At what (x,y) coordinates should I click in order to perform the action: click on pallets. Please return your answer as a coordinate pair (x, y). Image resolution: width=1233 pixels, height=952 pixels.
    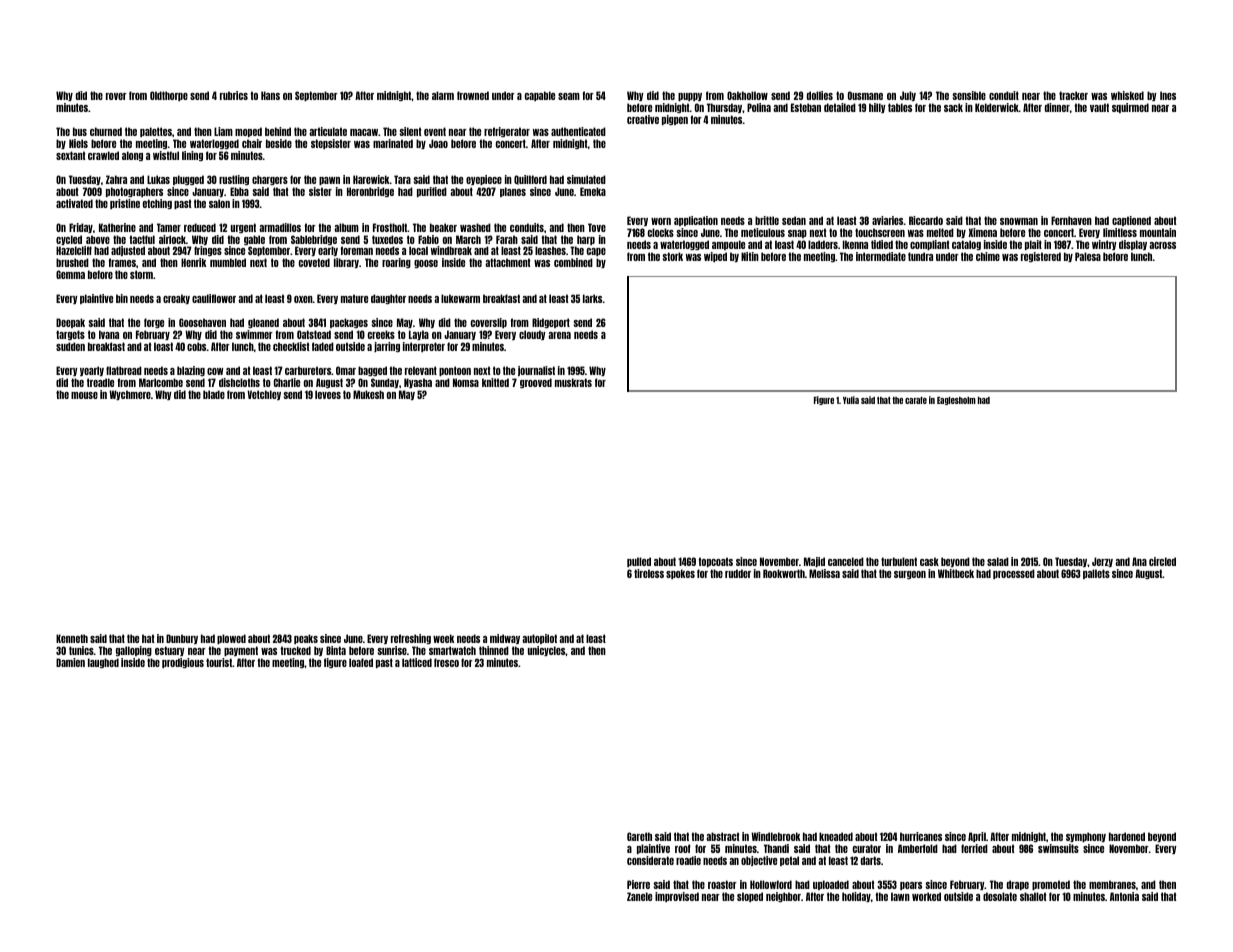
    Looking at the image, I should click on (1096, 574).
